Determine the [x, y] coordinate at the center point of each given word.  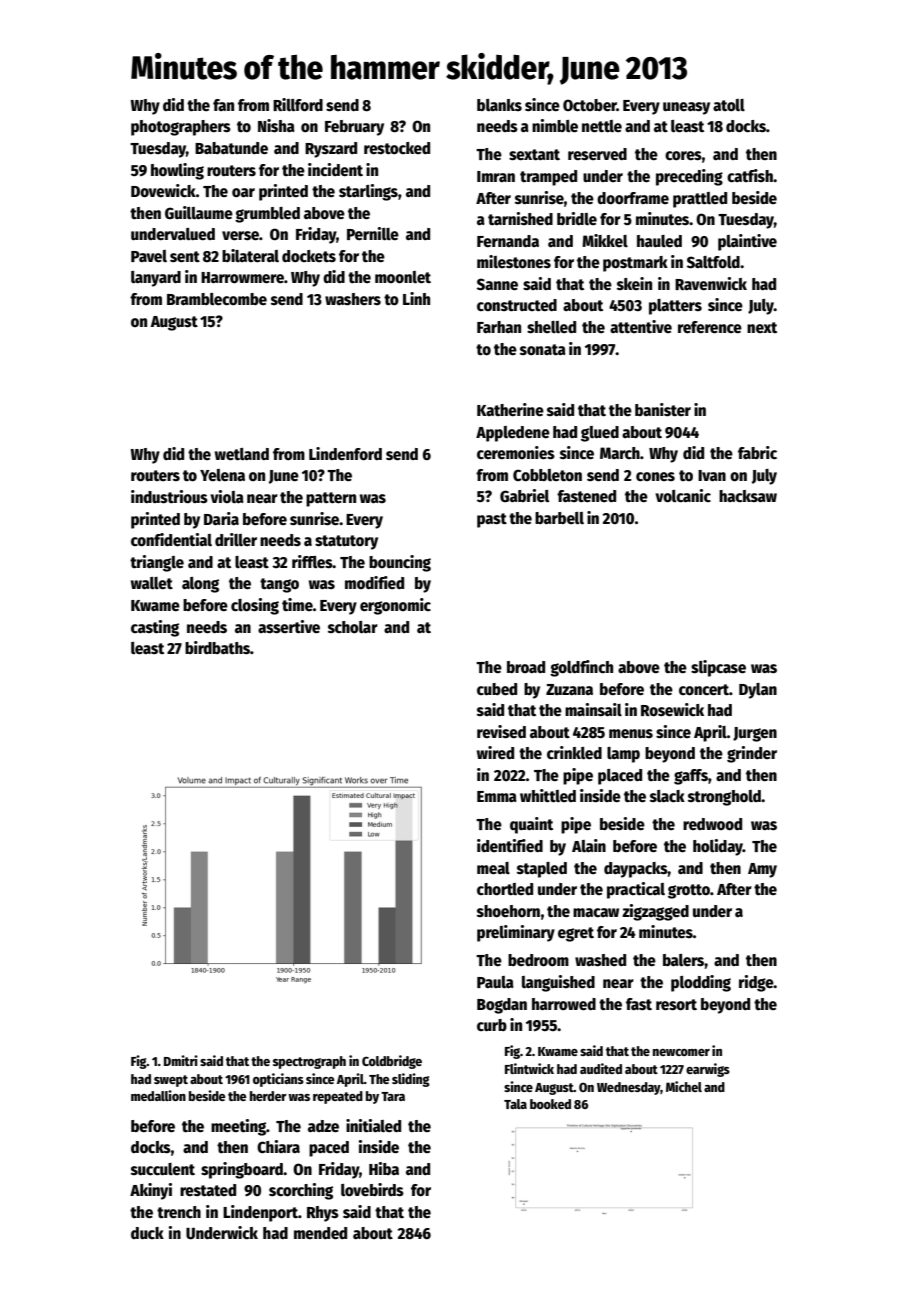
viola [227, 497]
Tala [515, 1104]
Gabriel [524, 495]
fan [223, 105]
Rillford [298, 105]
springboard [242, 1170]
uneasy [686, 108]
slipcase [718, 668]
